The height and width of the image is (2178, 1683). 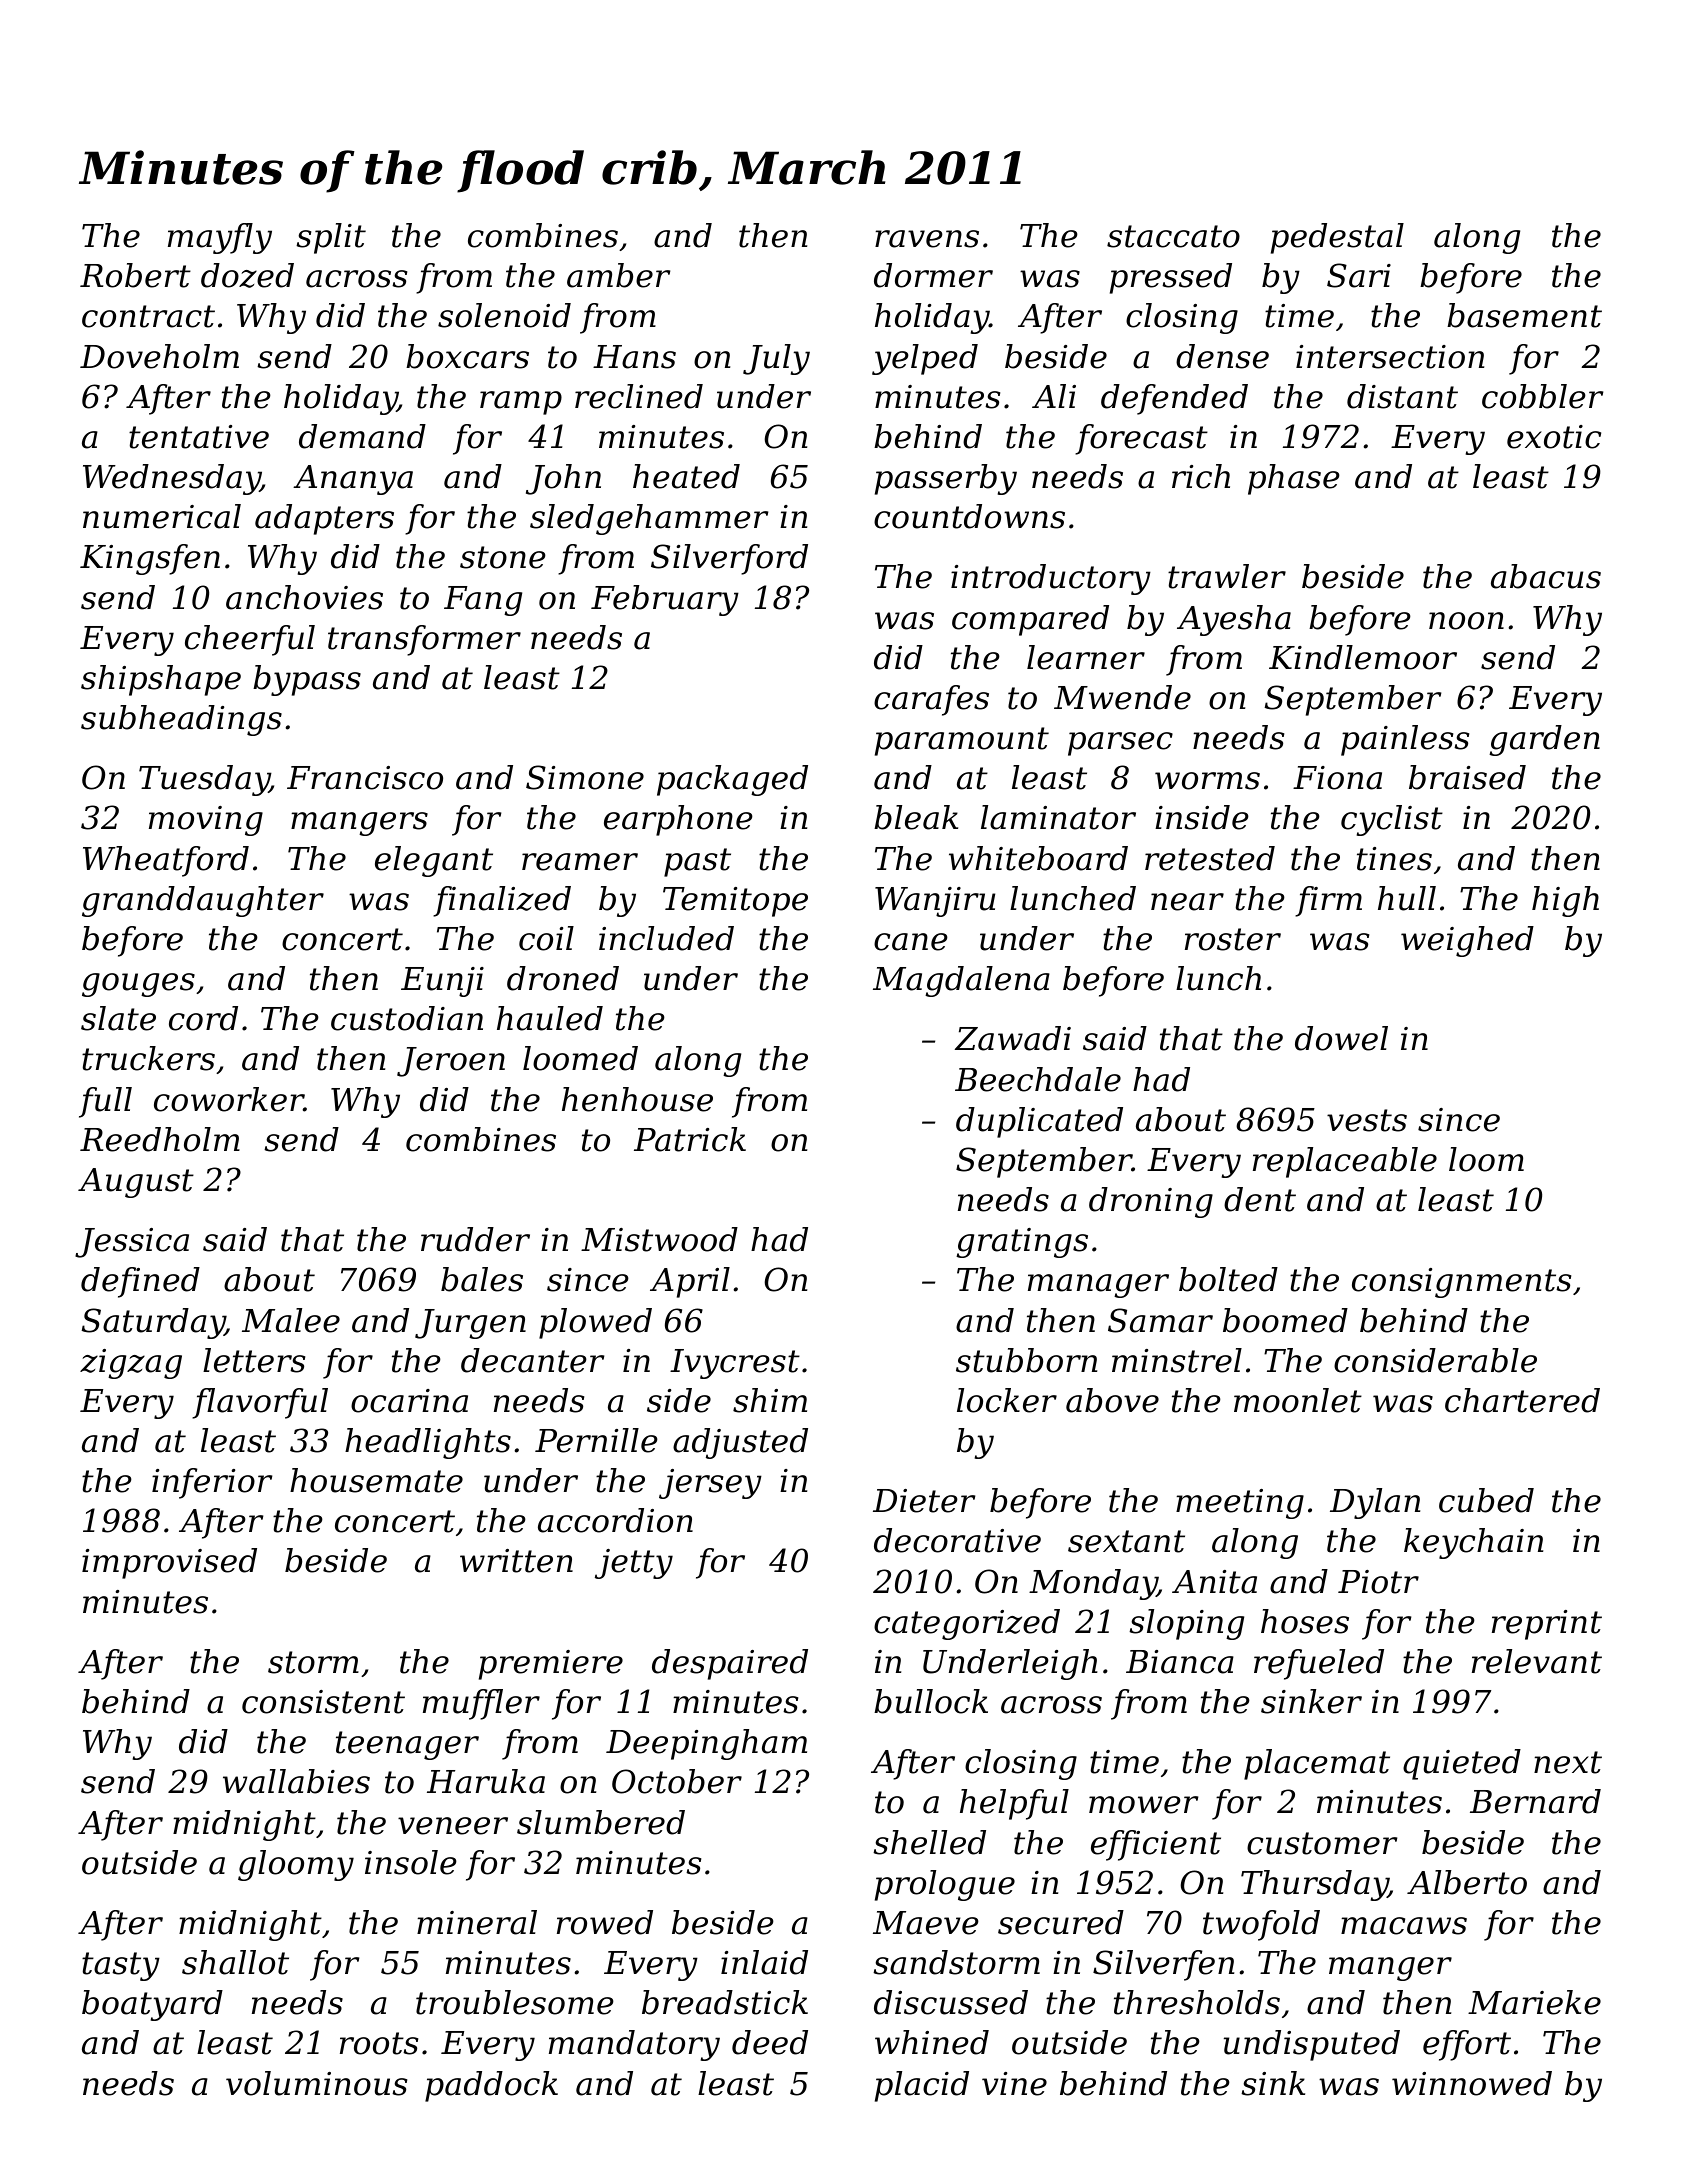 I want to click on meeting, so click(x=1240, y=1504).
